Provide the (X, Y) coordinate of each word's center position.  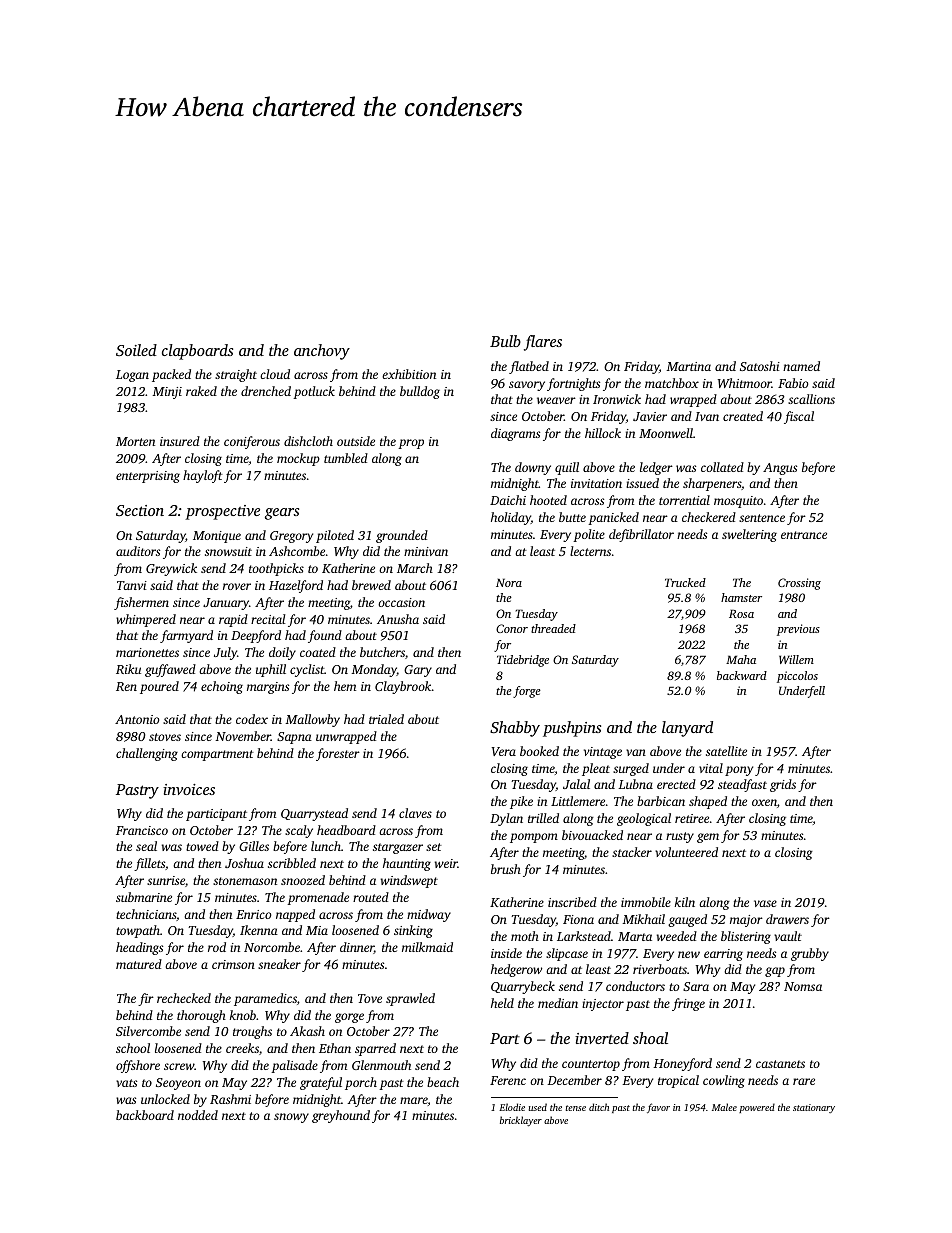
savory (527, 386)
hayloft (203, 476)
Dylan (506, 819)
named (801, 366)
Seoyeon (178, 1084)
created (743, 416)
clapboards (197, 352)
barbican (661, 801)
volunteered (686, 852)
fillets (149, 864)
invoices (189, 789)
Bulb (505, 341)
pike (521, 802)
